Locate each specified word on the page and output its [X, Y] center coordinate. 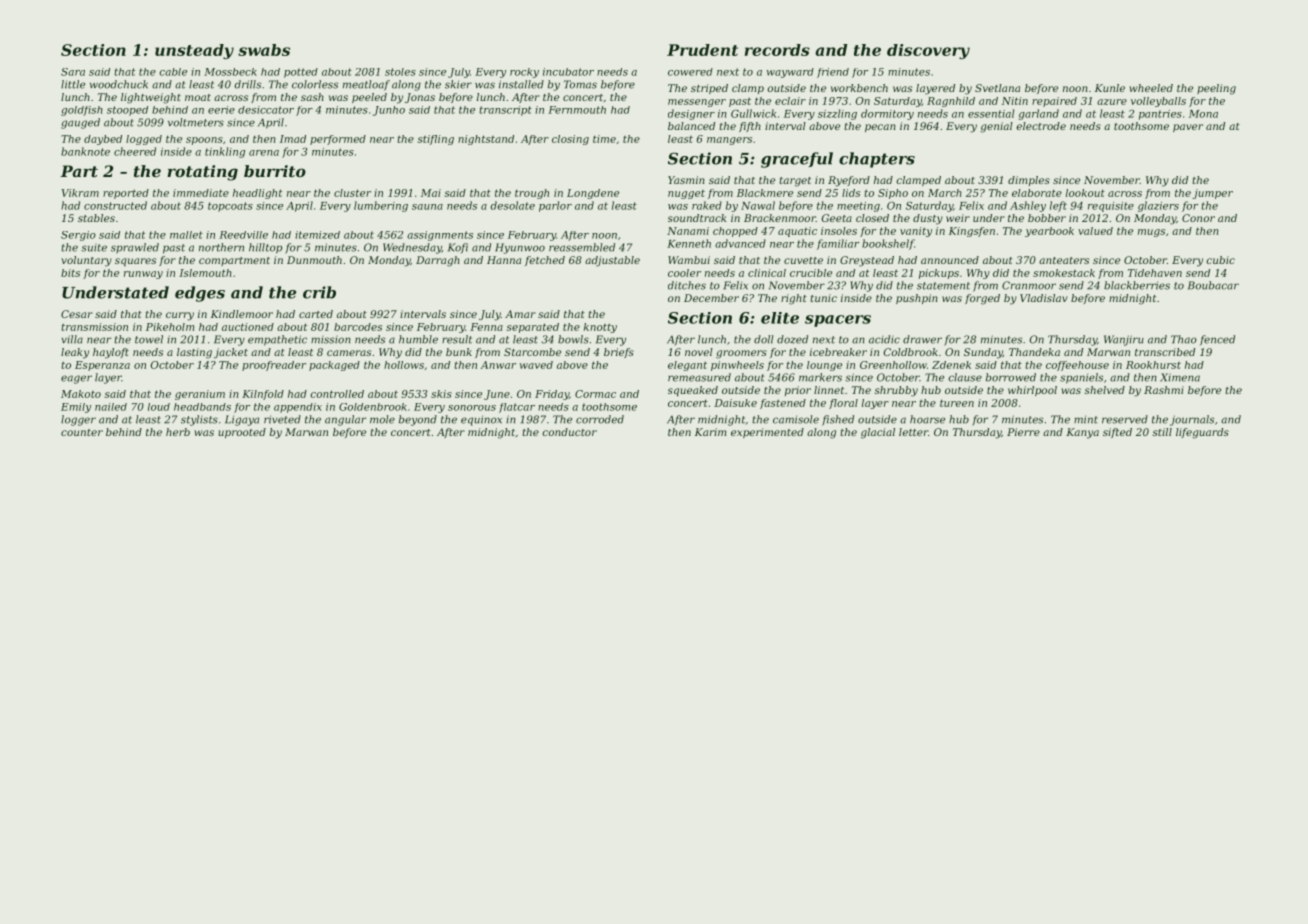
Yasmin [686, 180]
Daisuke [735, 403]
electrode [1041, 126]
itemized [317, 235]
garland [1039, 114]
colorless [315, 84]
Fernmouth [577, 110]
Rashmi [1164, 390]
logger [78, 420]
